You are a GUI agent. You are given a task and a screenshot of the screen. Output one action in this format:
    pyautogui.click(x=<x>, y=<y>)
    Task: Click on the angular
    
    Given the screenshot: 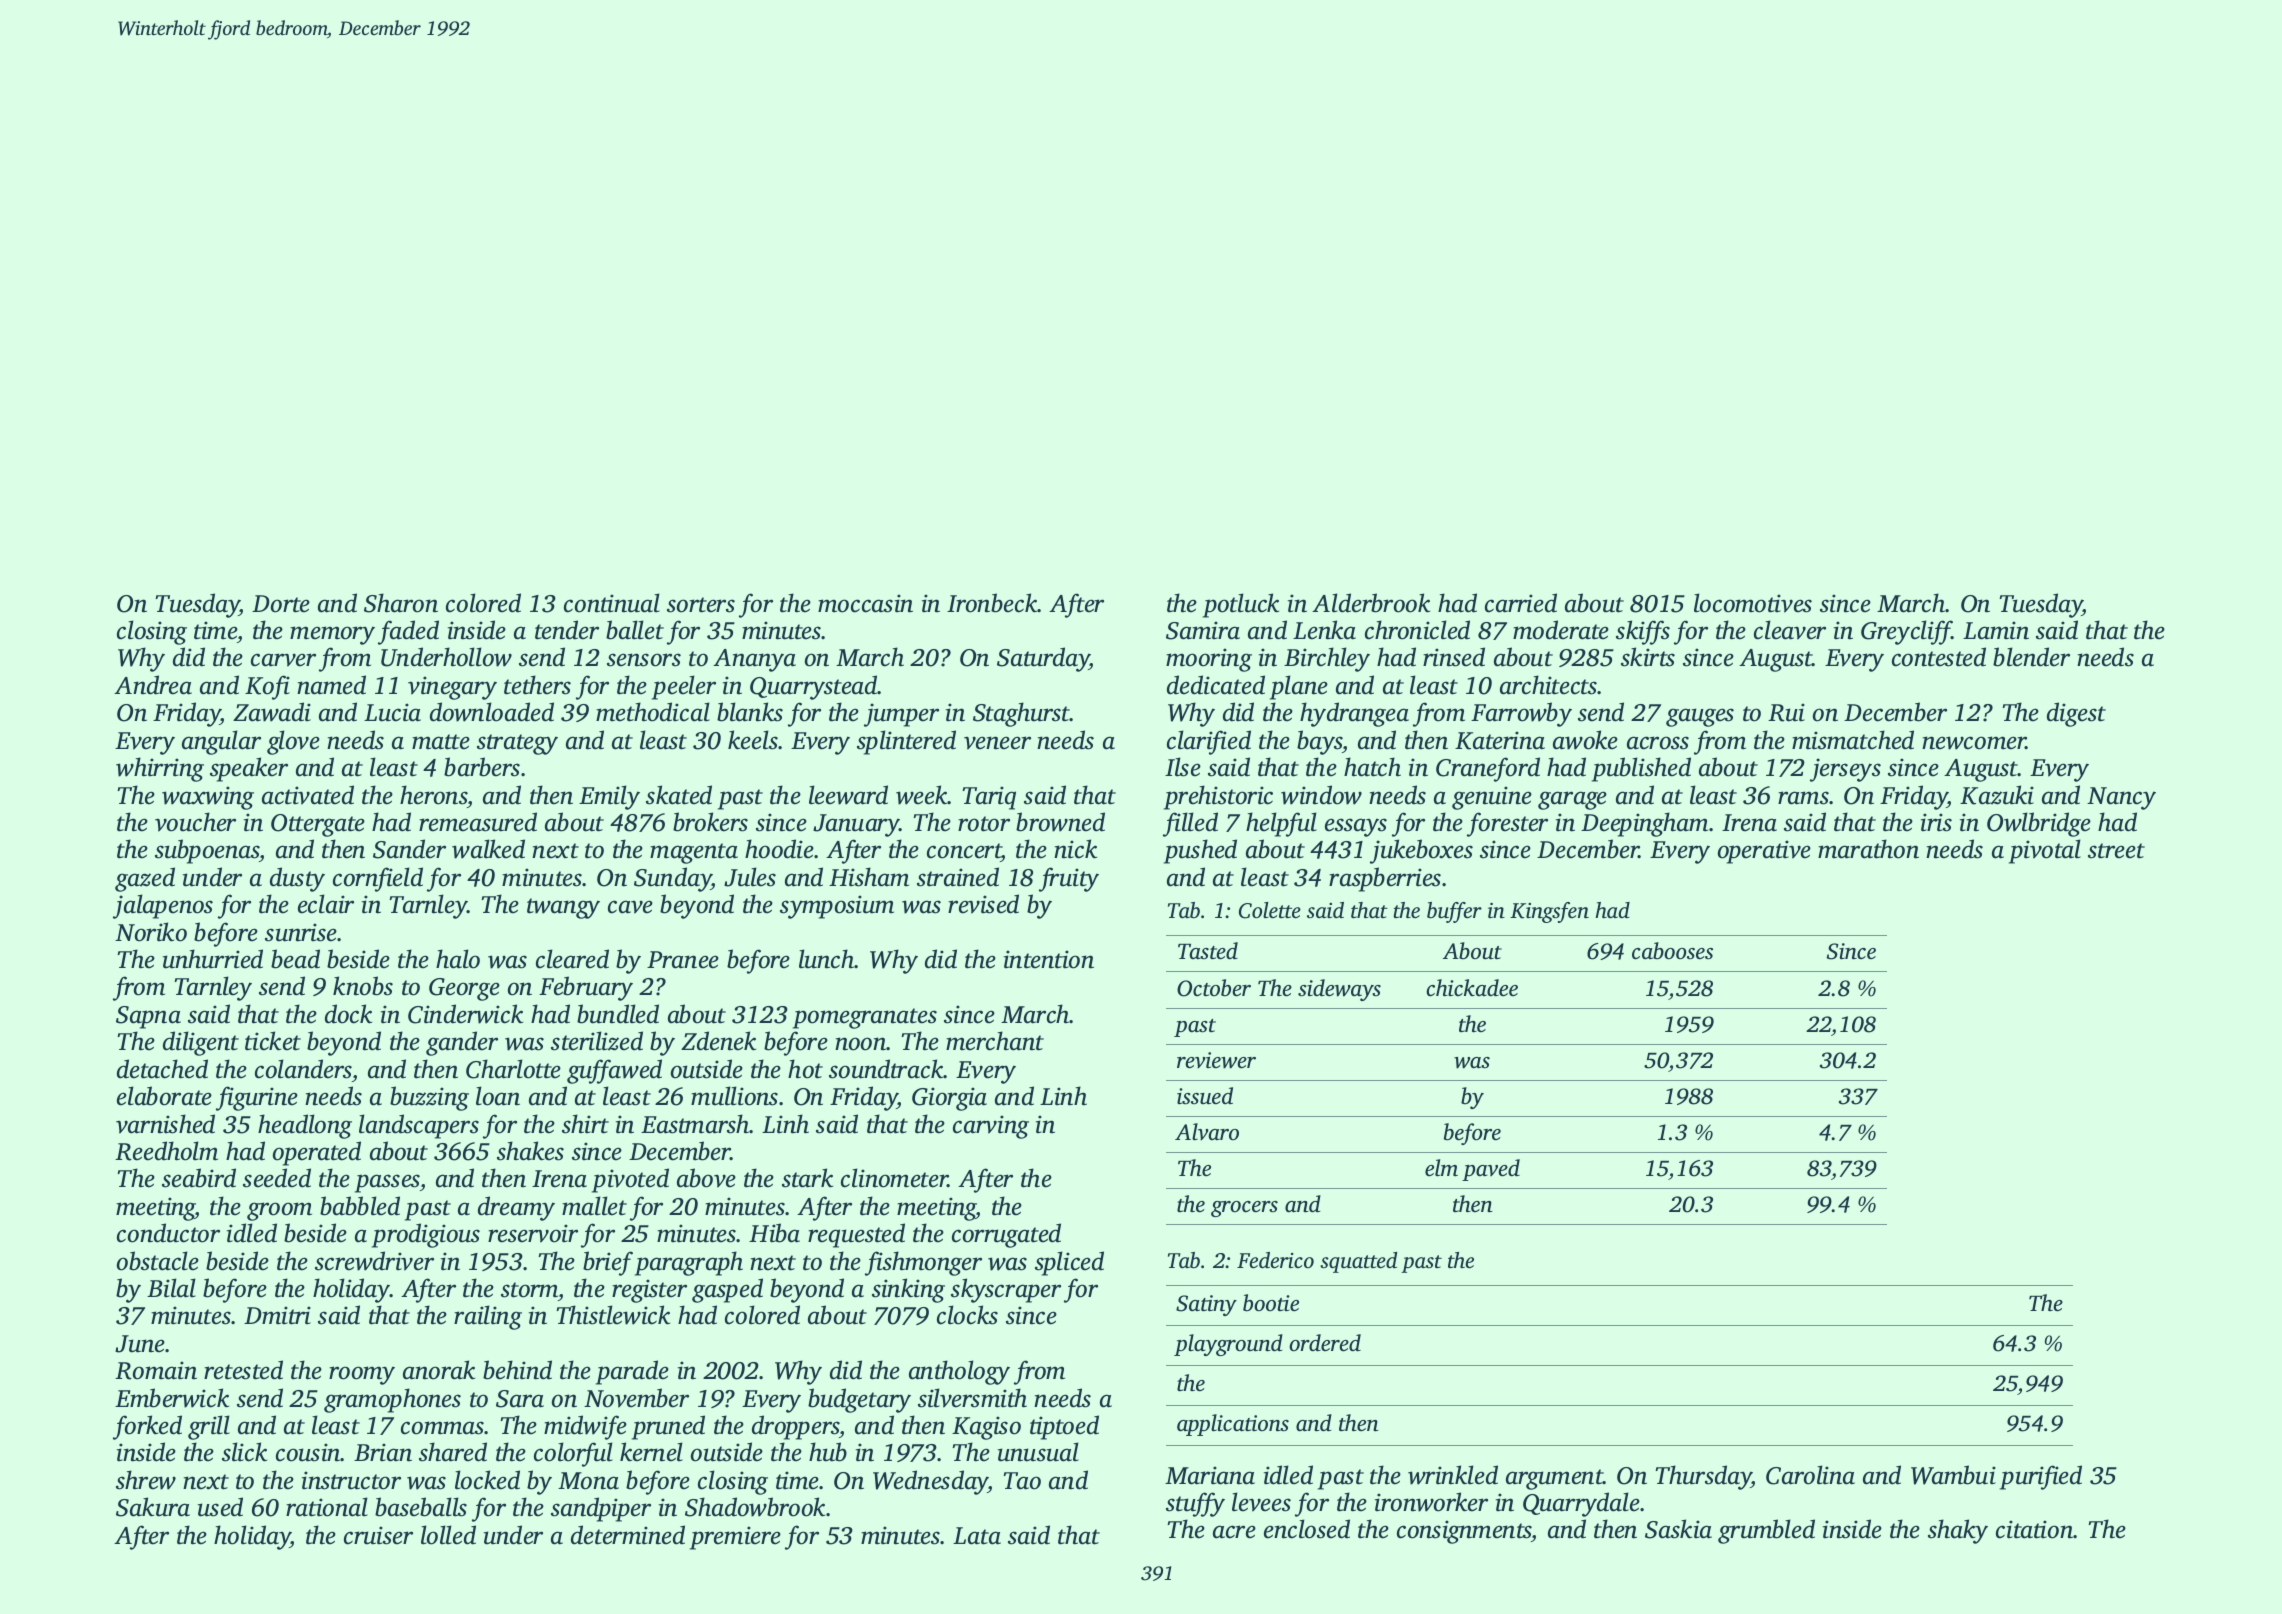 What is the action you would take?
    pyautogui.click(x=221, y=742)
